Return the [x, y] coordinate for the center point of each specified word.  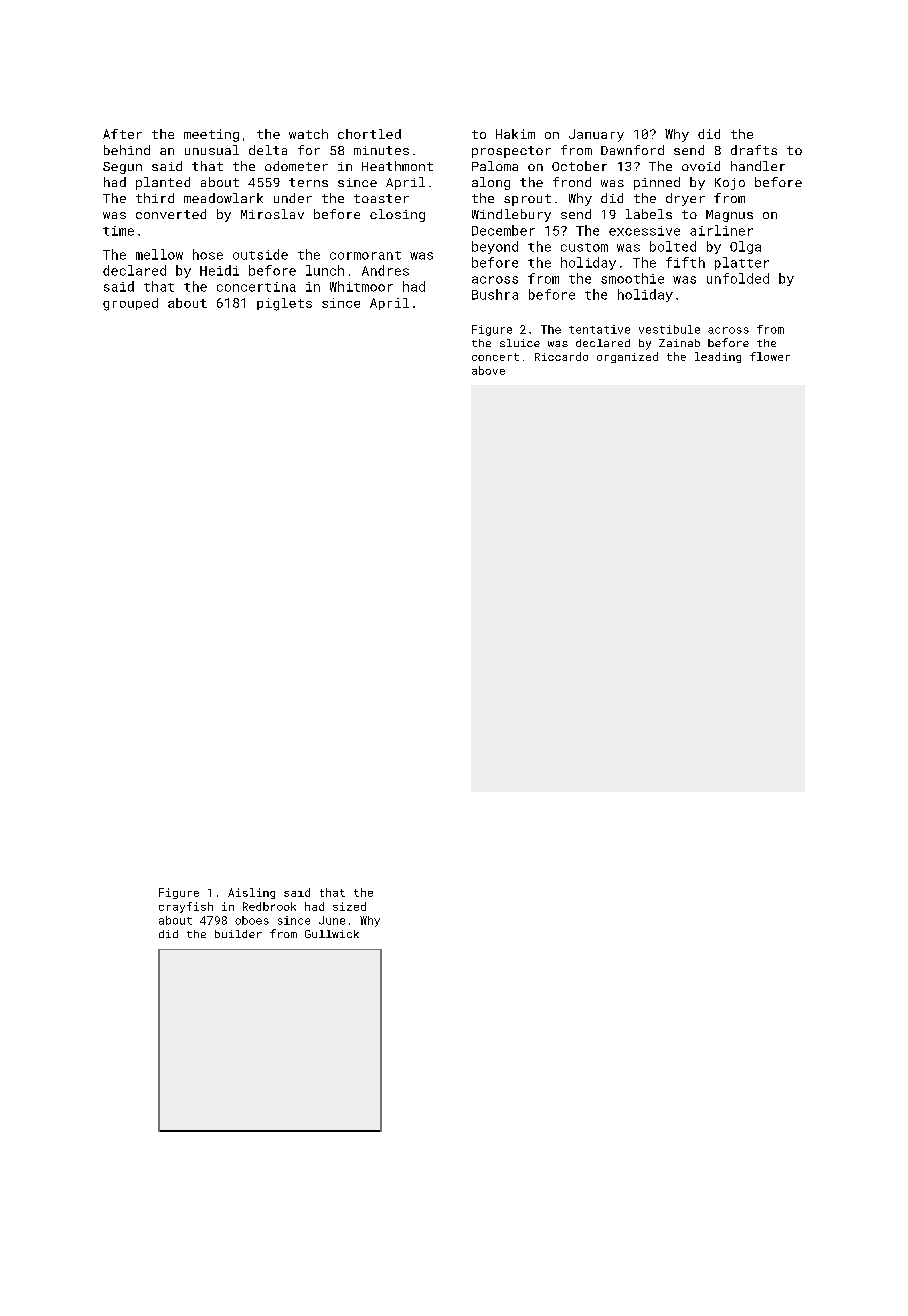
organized [627, 357]
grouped [130, 304]
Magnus [729, 216]
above [488, 370]
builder [238, 934]
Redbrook [269, 906]
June [332, 920]
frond [572, 182]
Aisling [251, 893]
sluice [520, 343]
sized [349, 906]
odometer [296, 166]
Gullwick [332, 934]
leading [718, 357]
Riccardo [561, 356]
